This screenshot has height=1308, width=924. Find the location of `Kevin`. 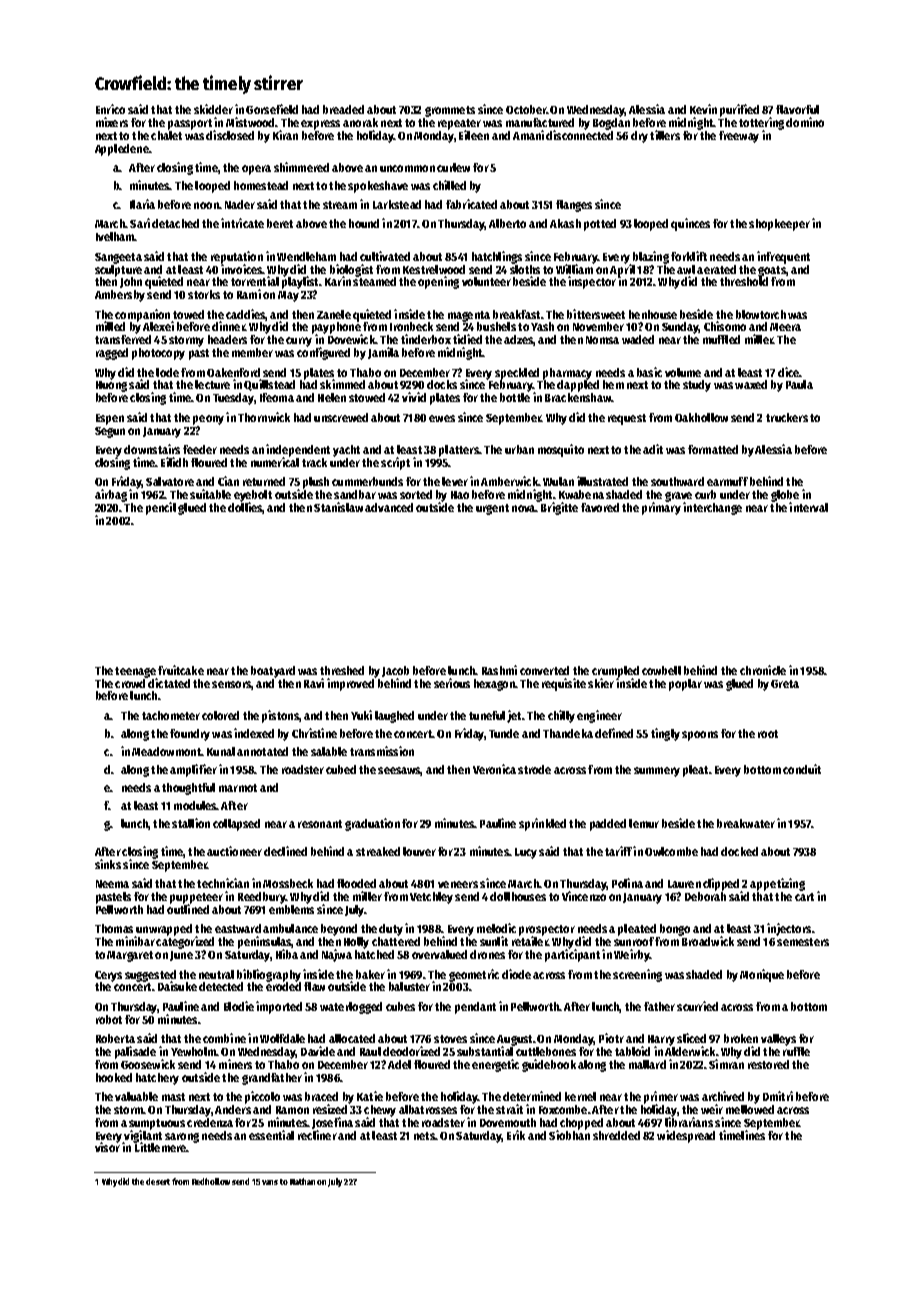

Kevin is located at coordinates (703, 109).
